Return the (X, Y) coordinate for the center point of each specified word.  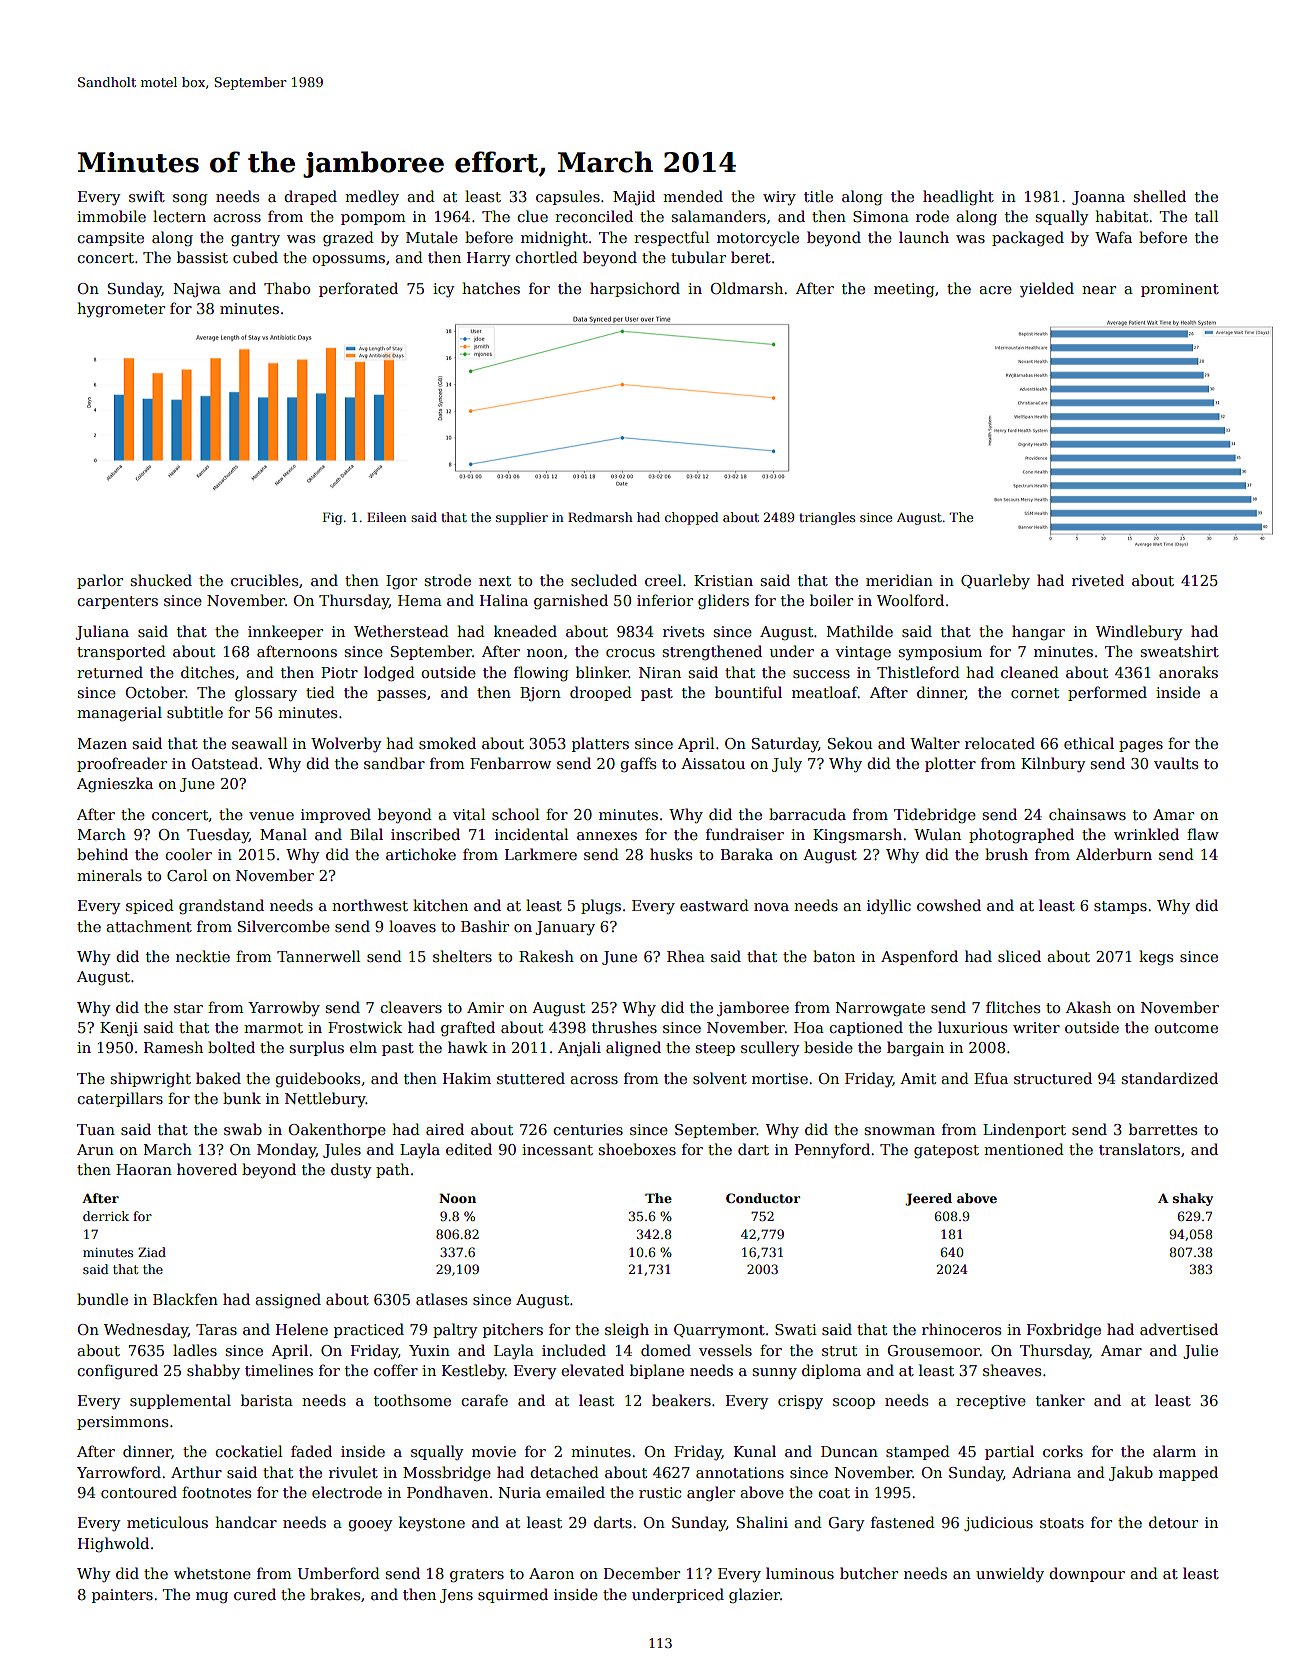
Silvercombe (284, 926)
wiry (779, 198)
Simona (881, 216)
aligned (633, 1048)
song (190, 200)
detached (564, 1472)
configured (117, 1371)
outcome (1186, 1028)
